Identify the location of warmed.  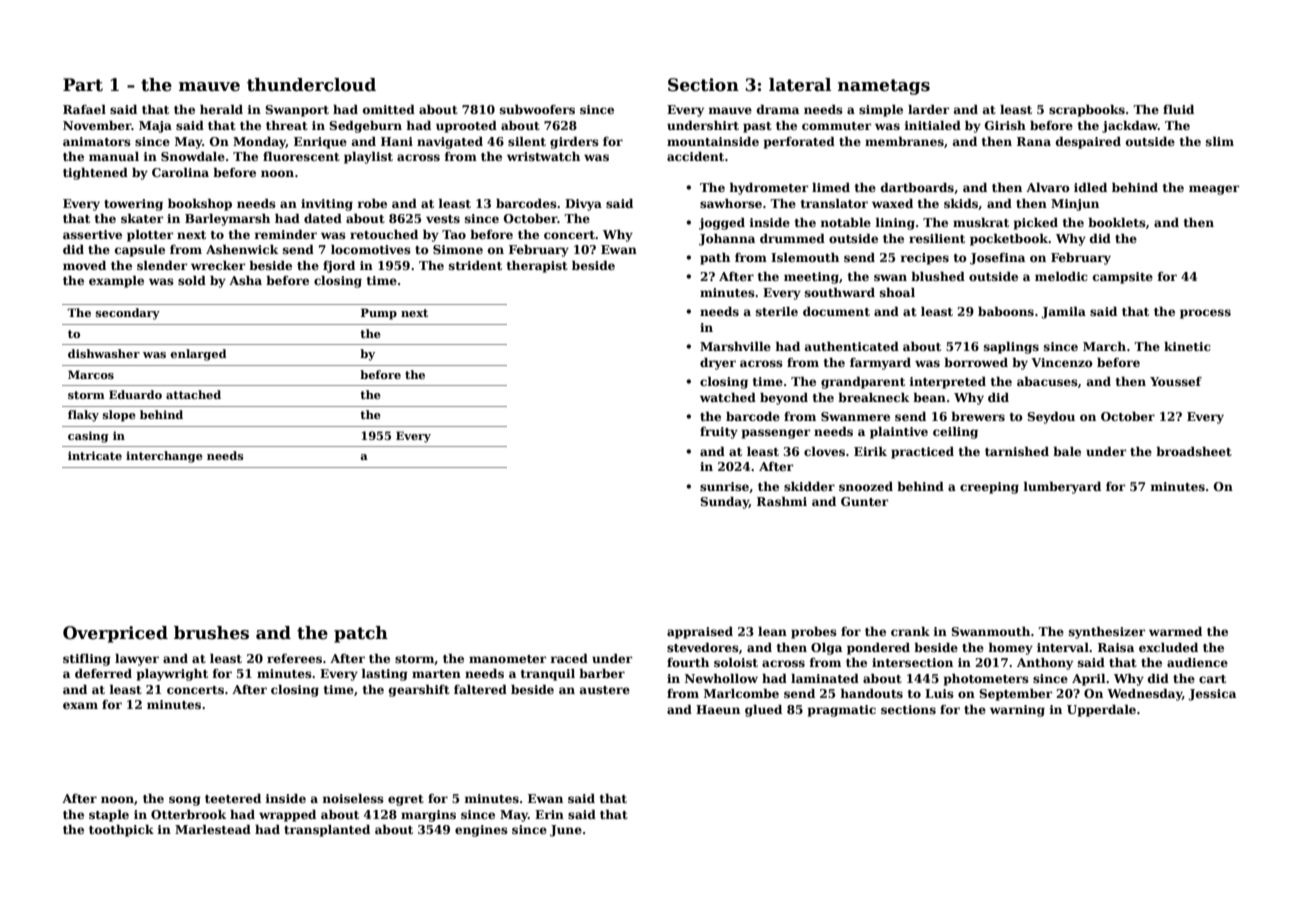
(1175, 631).
